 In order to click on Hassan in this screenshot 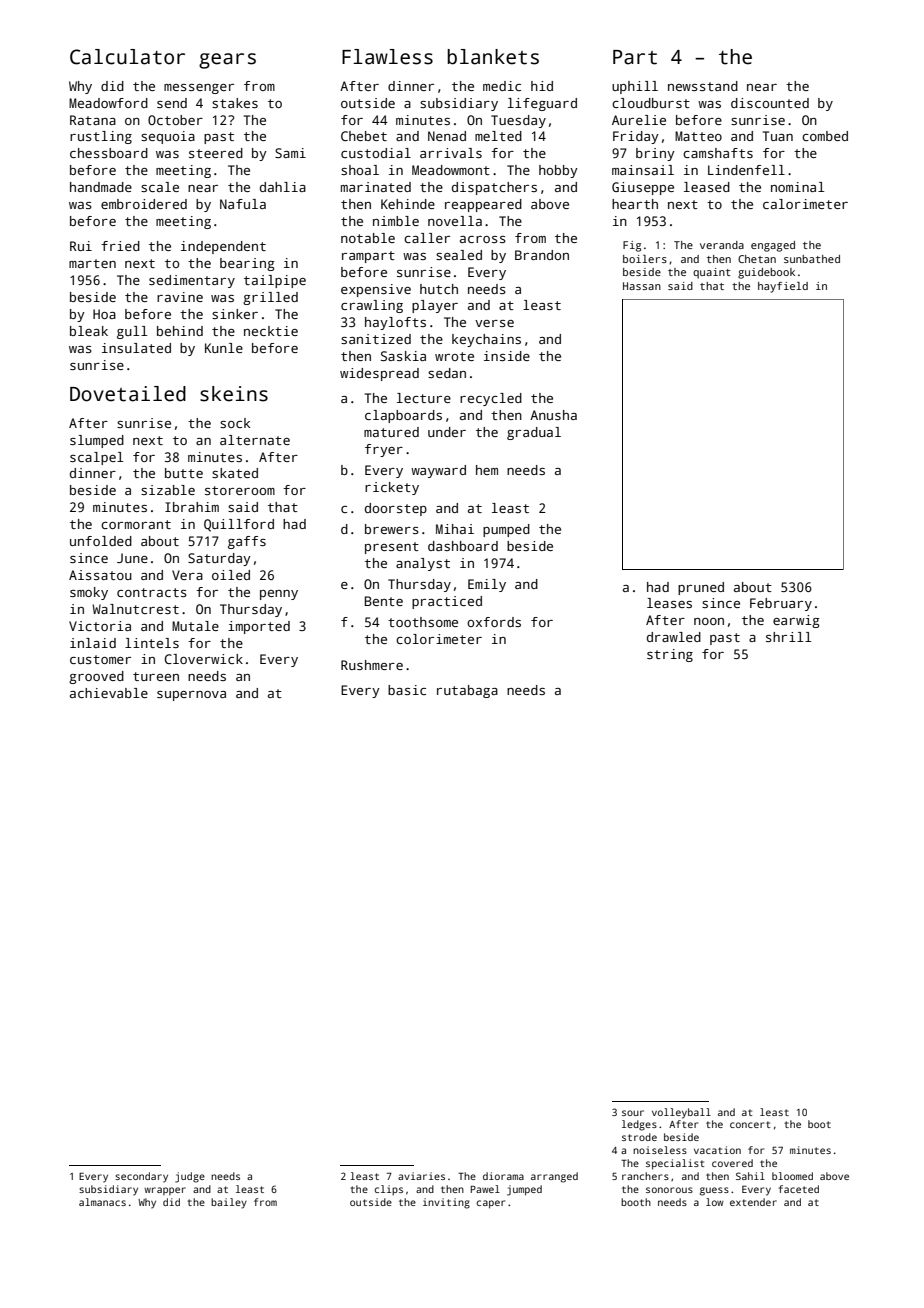, I will do `click(642, 286)`.
